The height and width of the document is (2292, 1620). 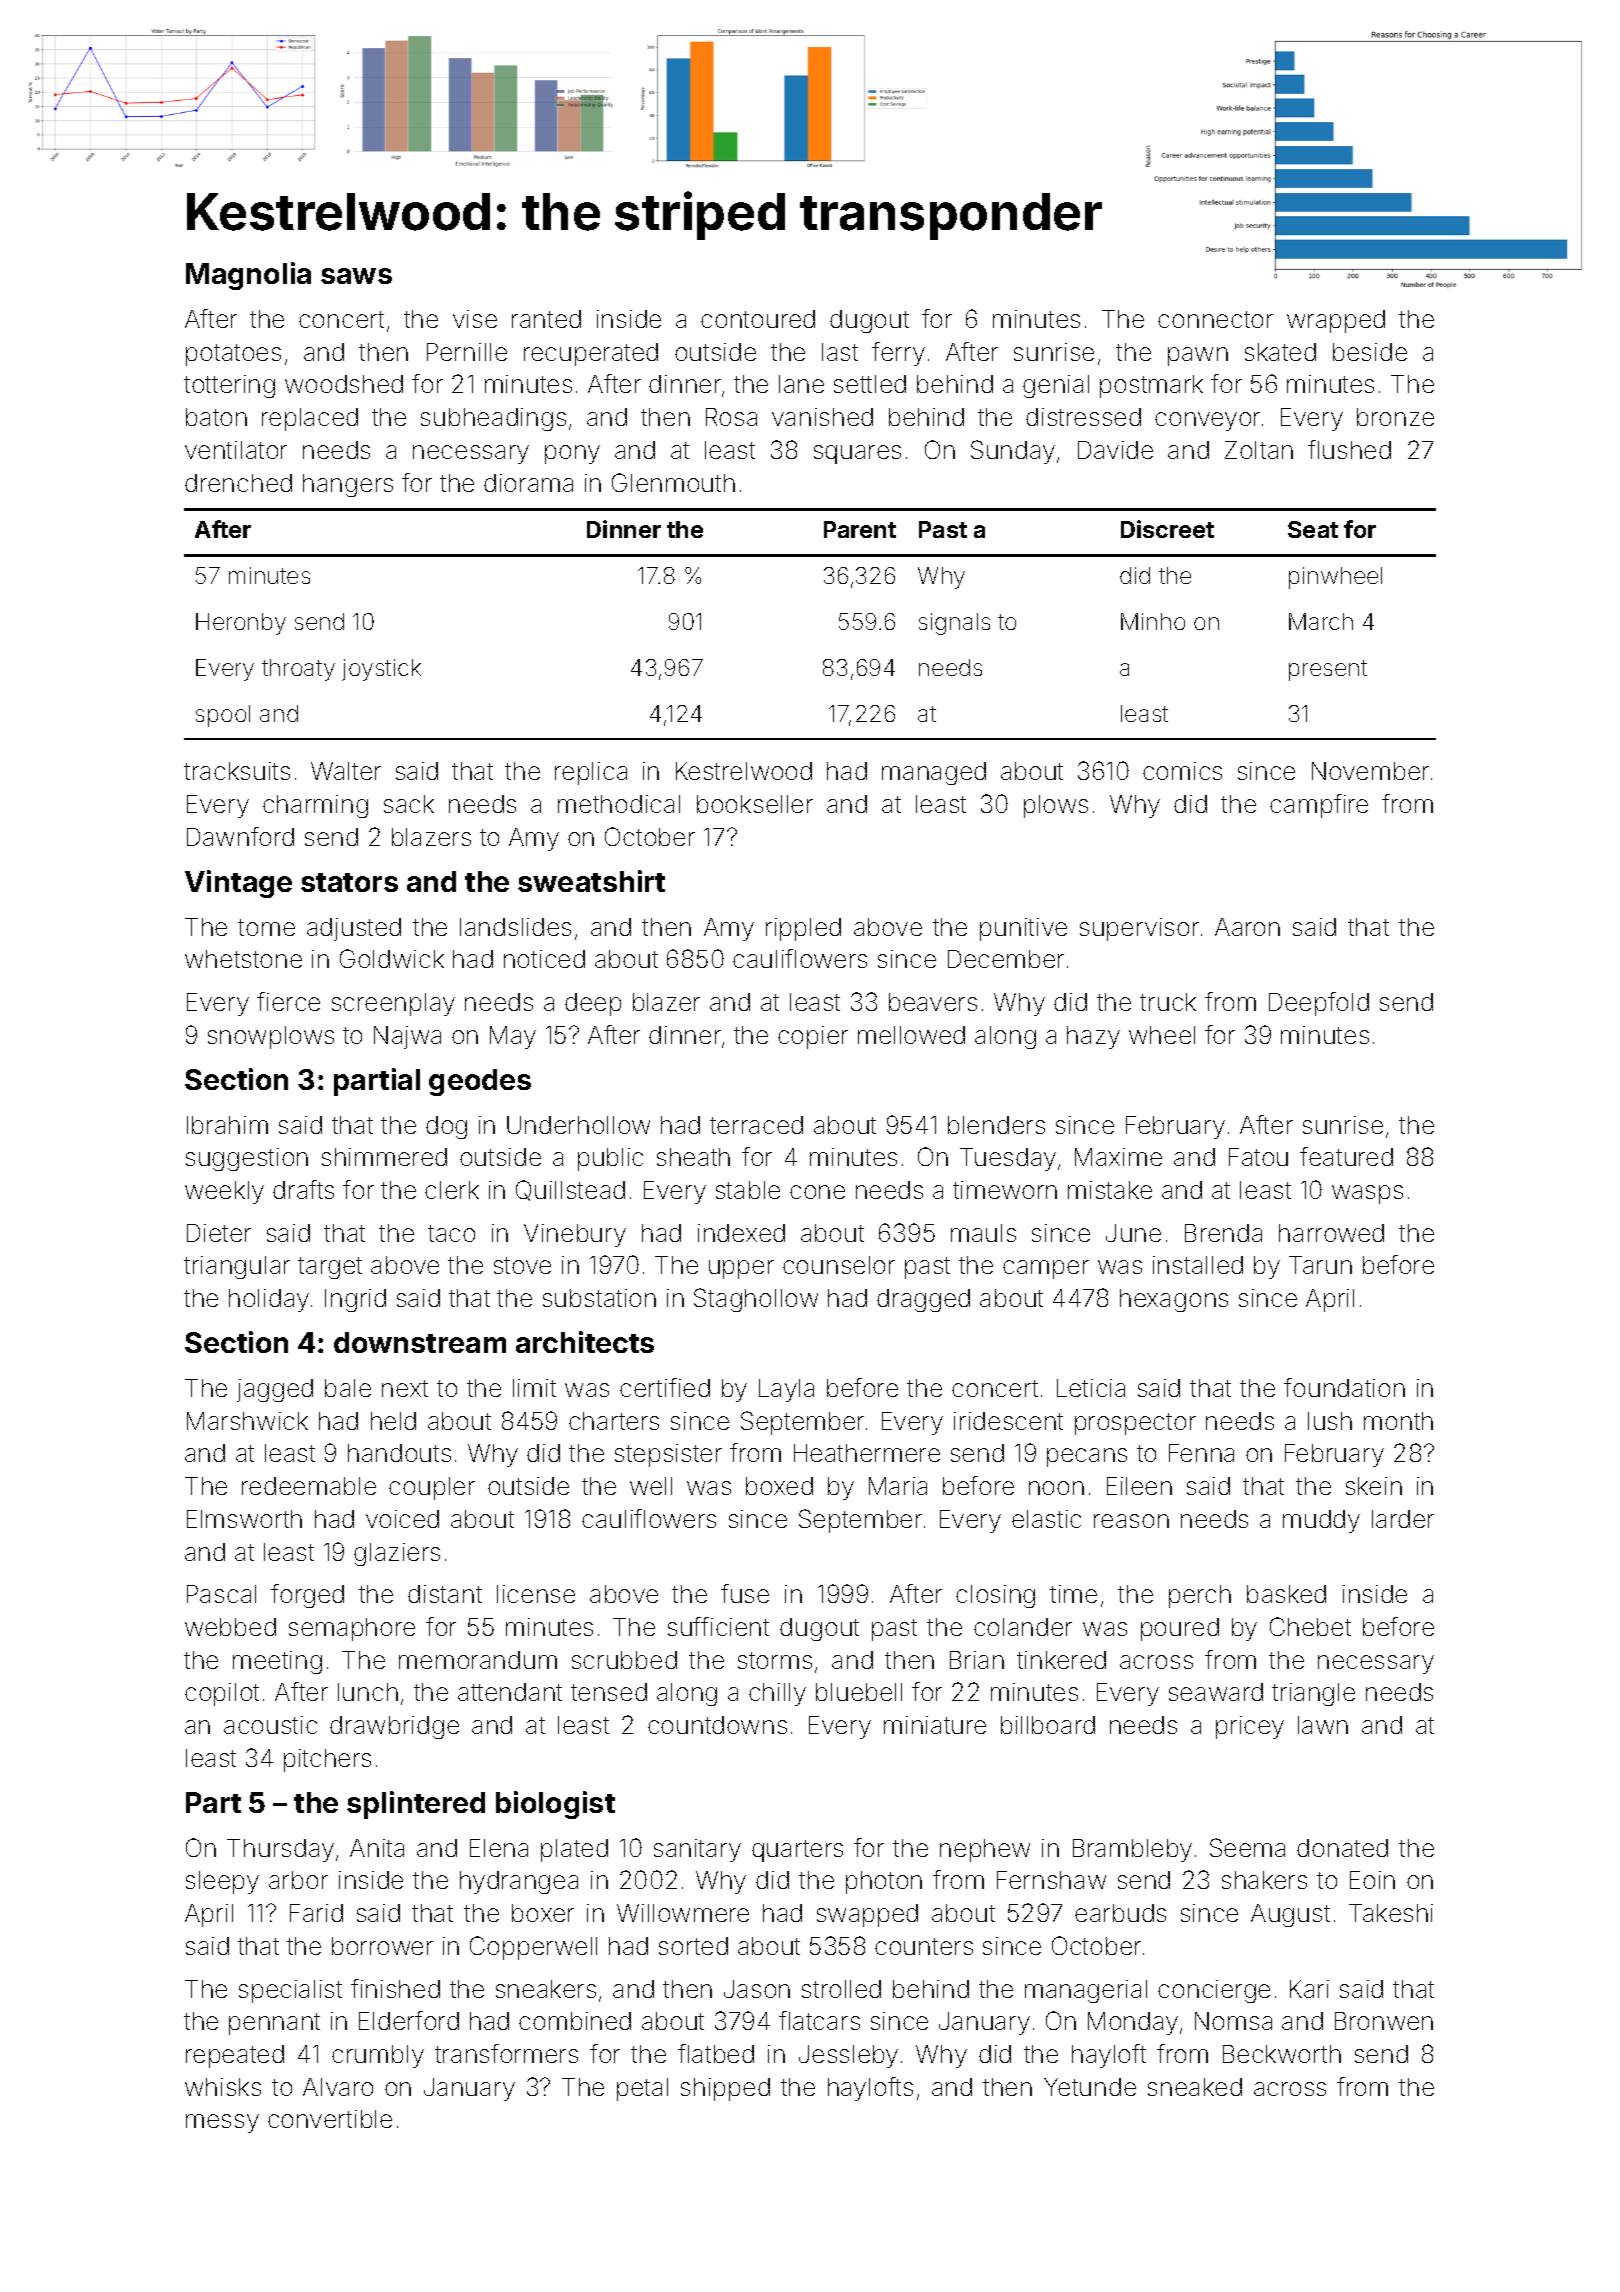 What do you see at coordinates (1336, 321) in the document?
I see `wrapped` at bounding box center [1336, 321].
